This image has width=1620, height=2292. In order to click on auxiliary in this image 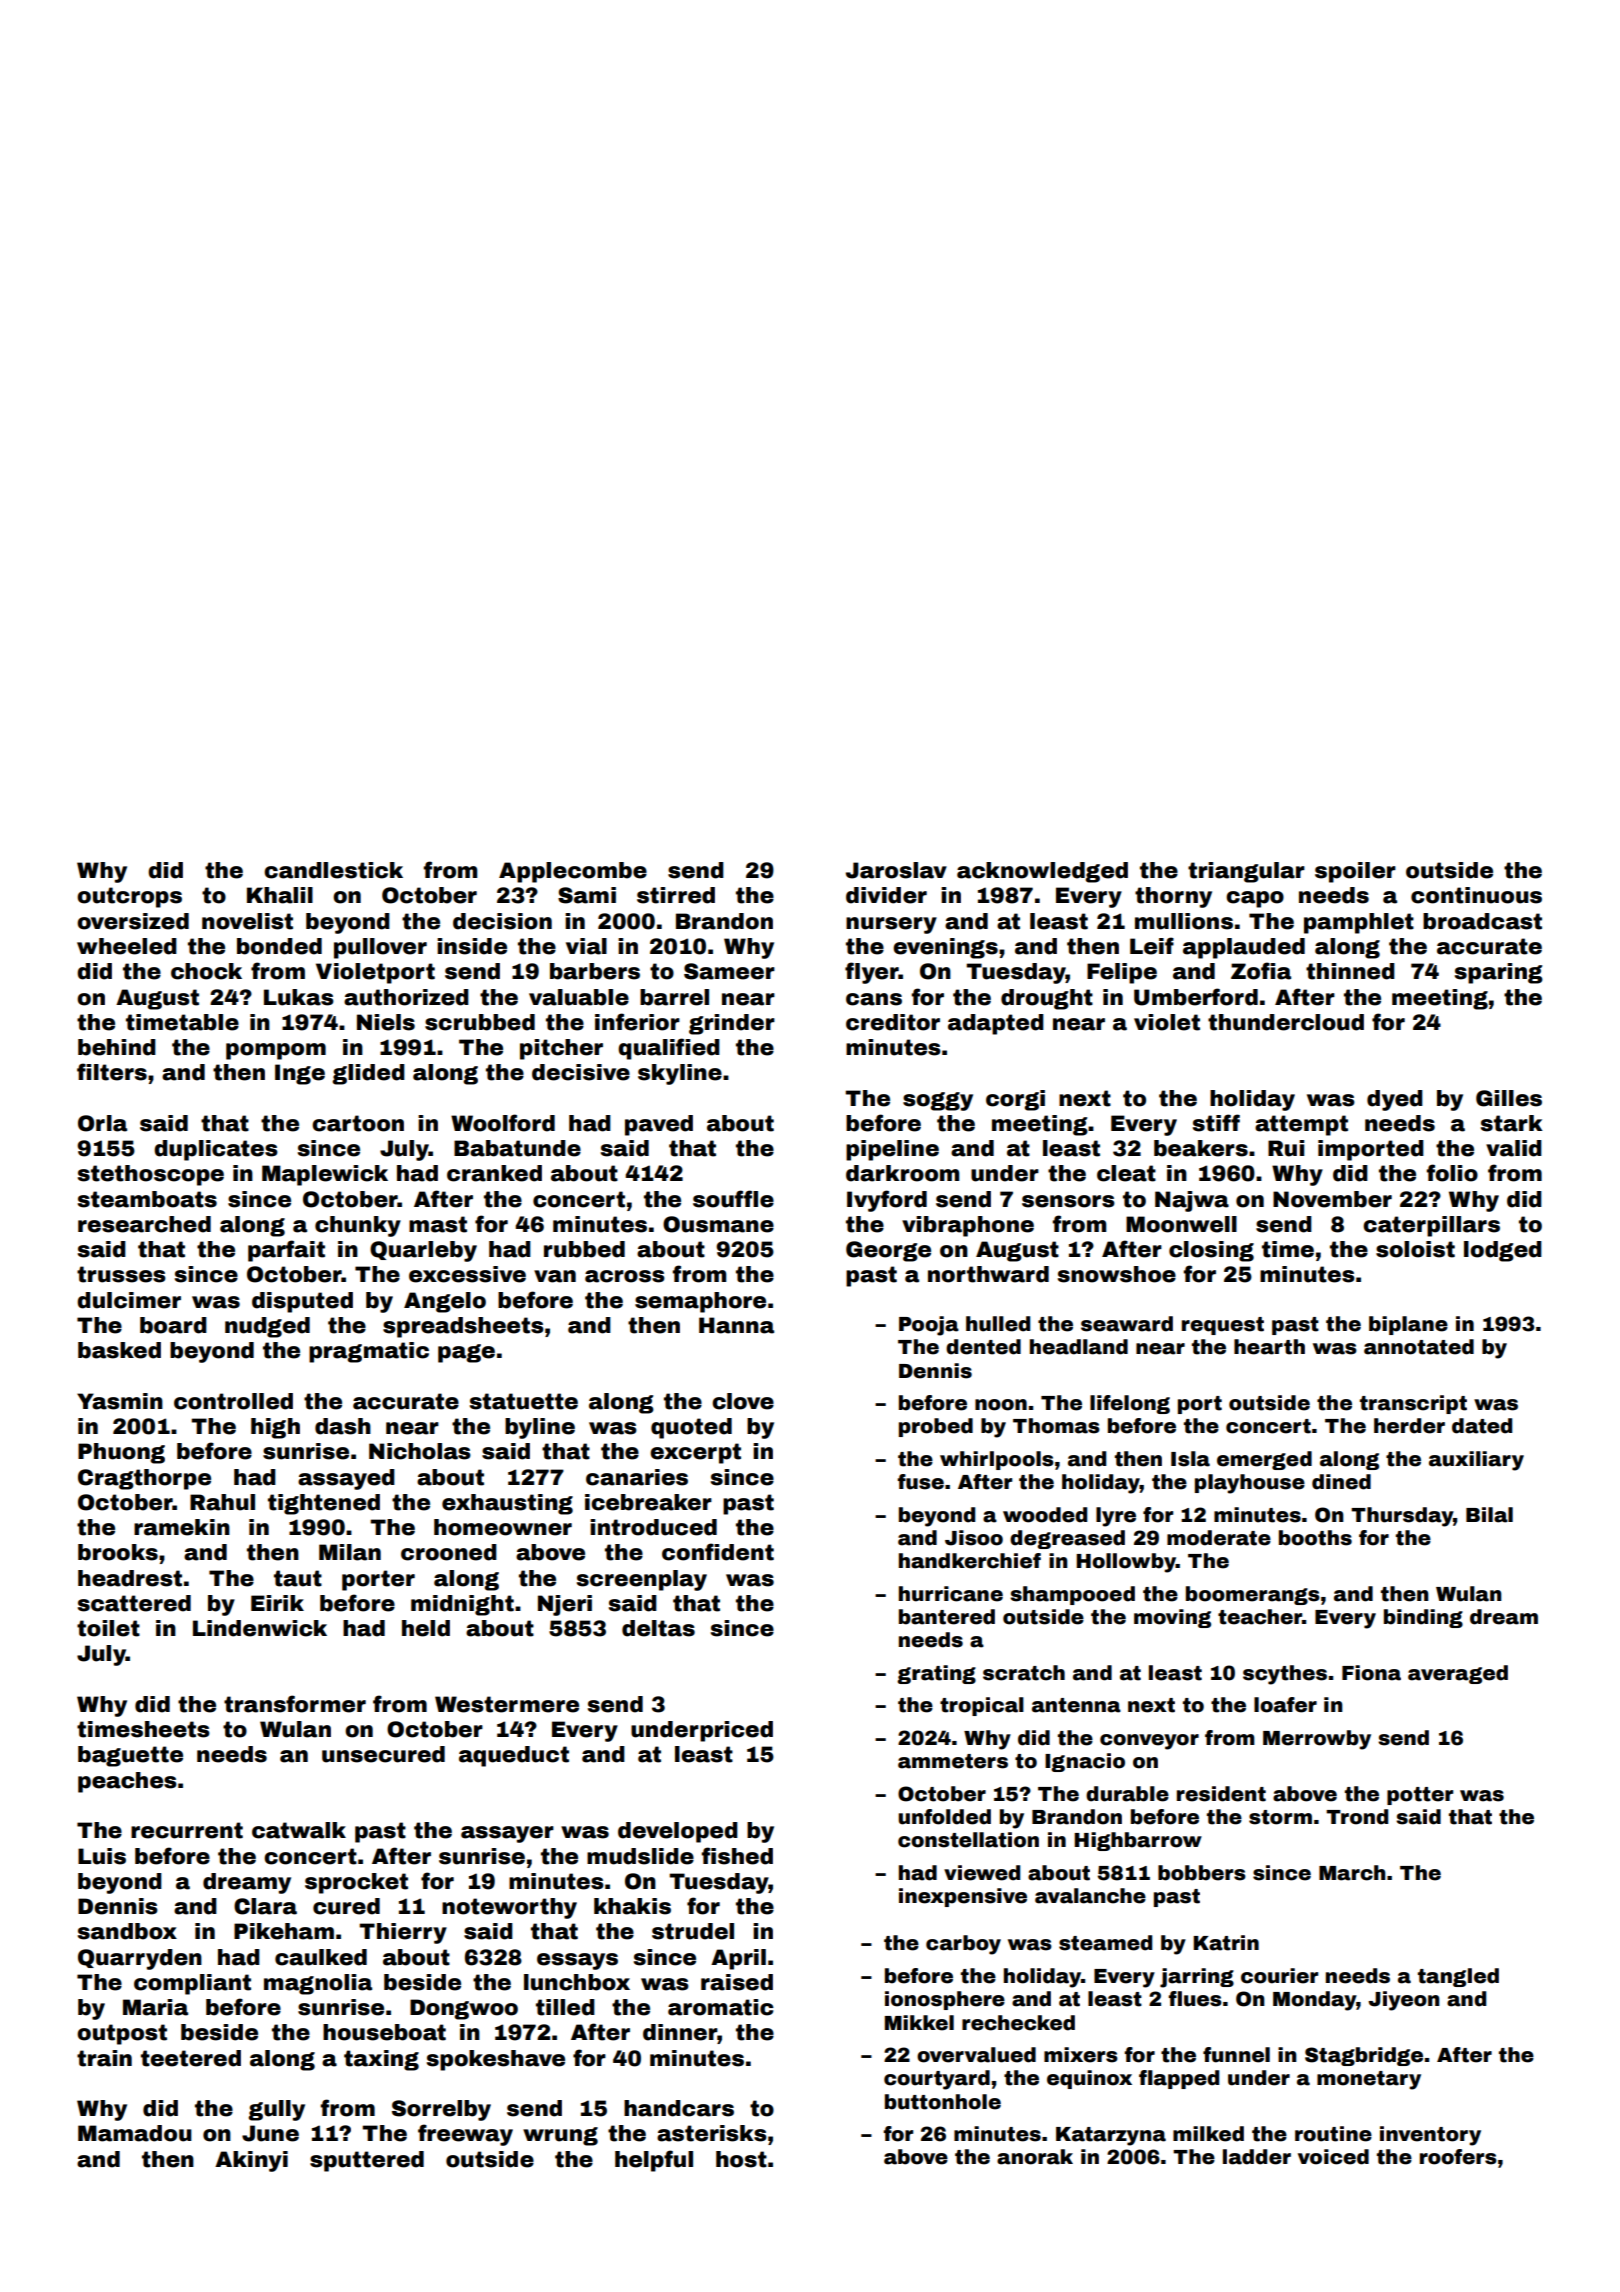, I will do `click(1476, 1461)`.
